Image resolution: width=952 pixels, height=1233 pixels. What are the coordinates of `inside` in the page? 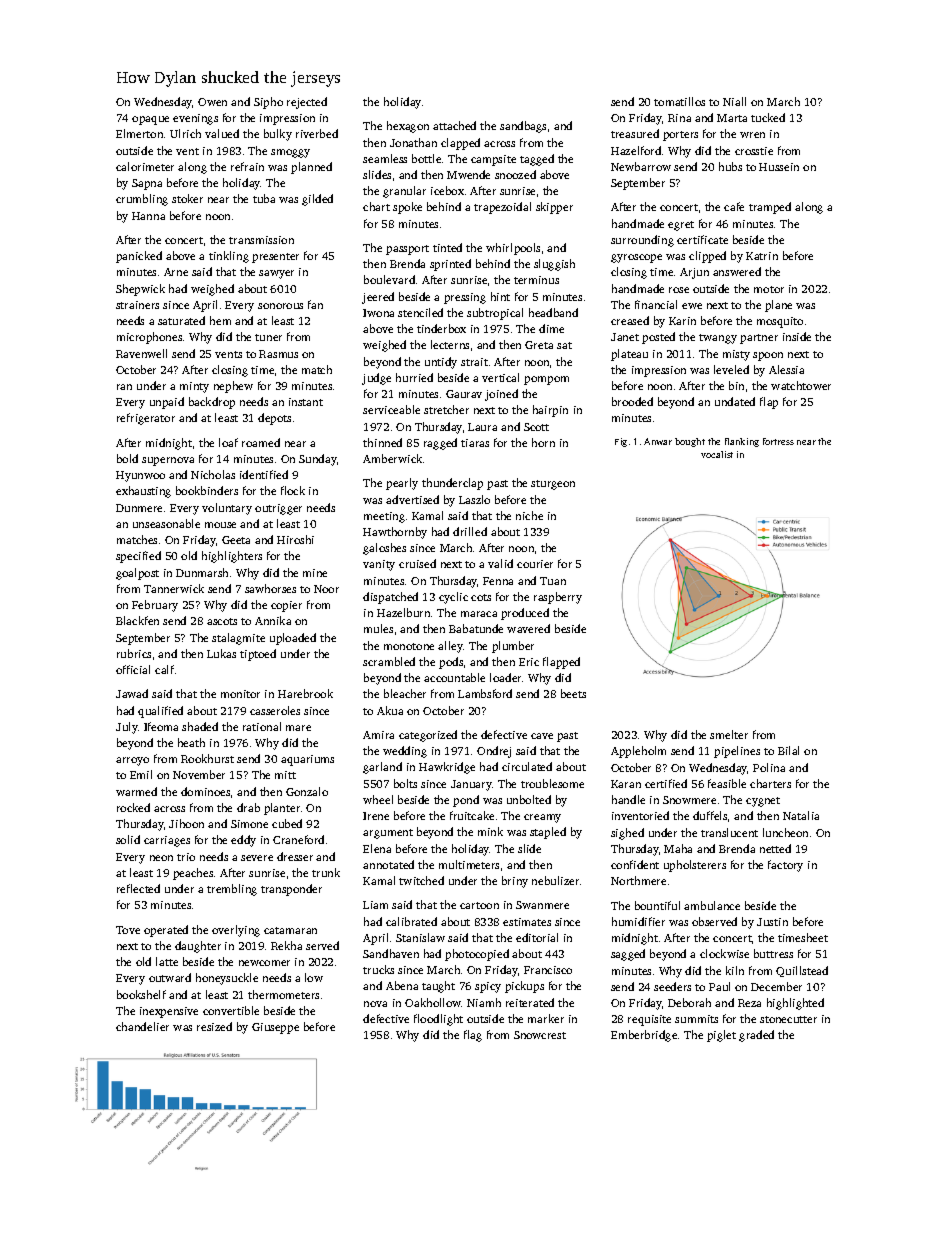 It's located at (797, 336).
